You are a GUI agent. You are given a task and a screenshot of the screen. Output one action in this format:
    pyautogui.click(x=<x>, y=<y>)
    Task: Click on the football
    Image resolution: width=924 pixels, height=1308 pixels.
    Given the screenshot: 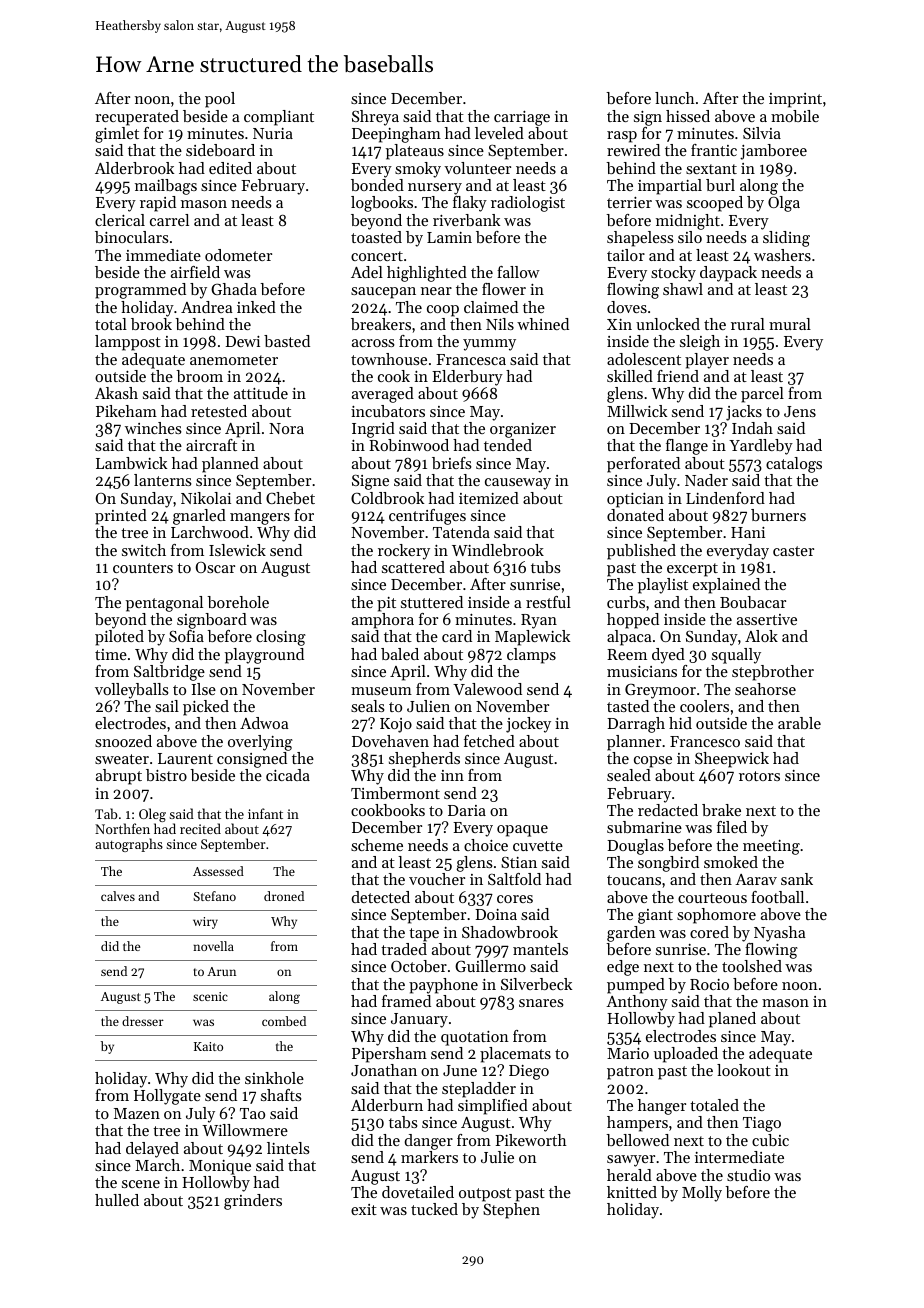 What is the action you would take?
    pyautogui.click(x=777, y=897)
